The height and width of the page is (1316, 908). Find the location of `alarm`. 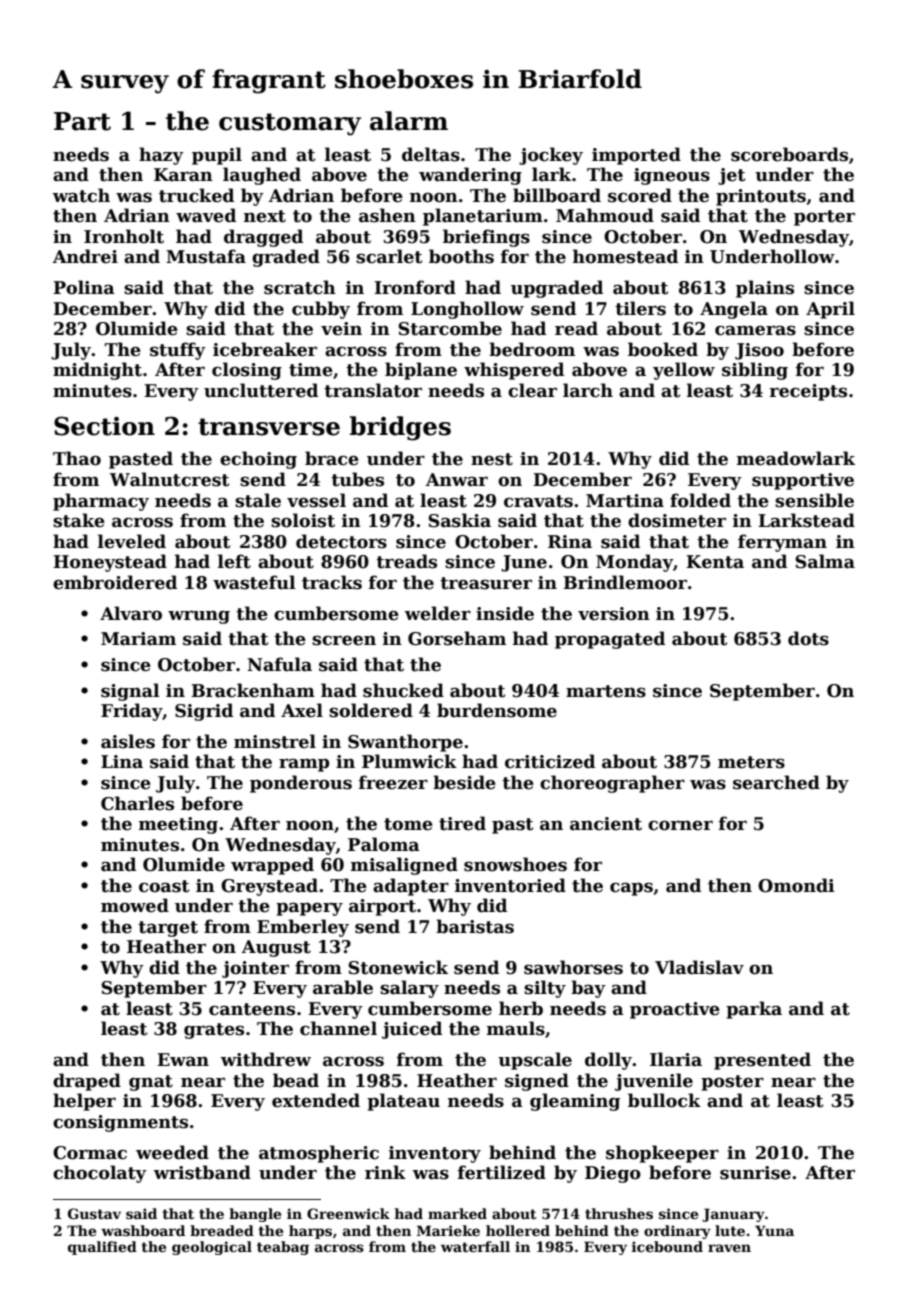

alarm is located at coordinates (409, 121).
